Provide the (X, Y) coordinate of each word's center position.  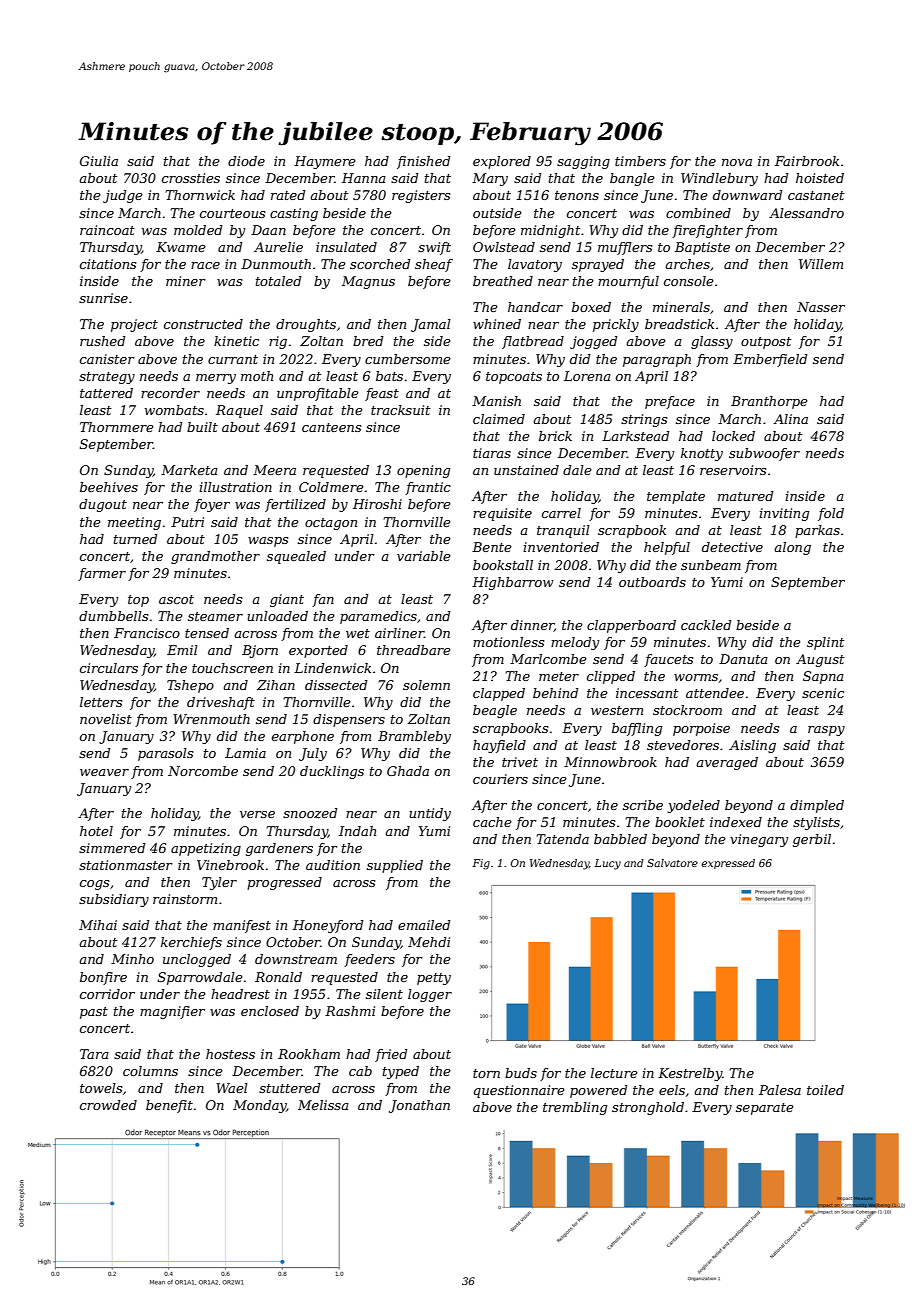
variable (424, 556)
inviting (784, 514)
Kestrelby (690, 1074)
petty (434, 979)
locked (733, 436)
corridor (107, 994)
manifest (242, 926)
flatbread (533, 342)
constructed (203, 324)
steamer (215, 616)
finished (424, 162)
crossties (191, 178)
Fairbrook (807, 161)
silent (384, 994)
